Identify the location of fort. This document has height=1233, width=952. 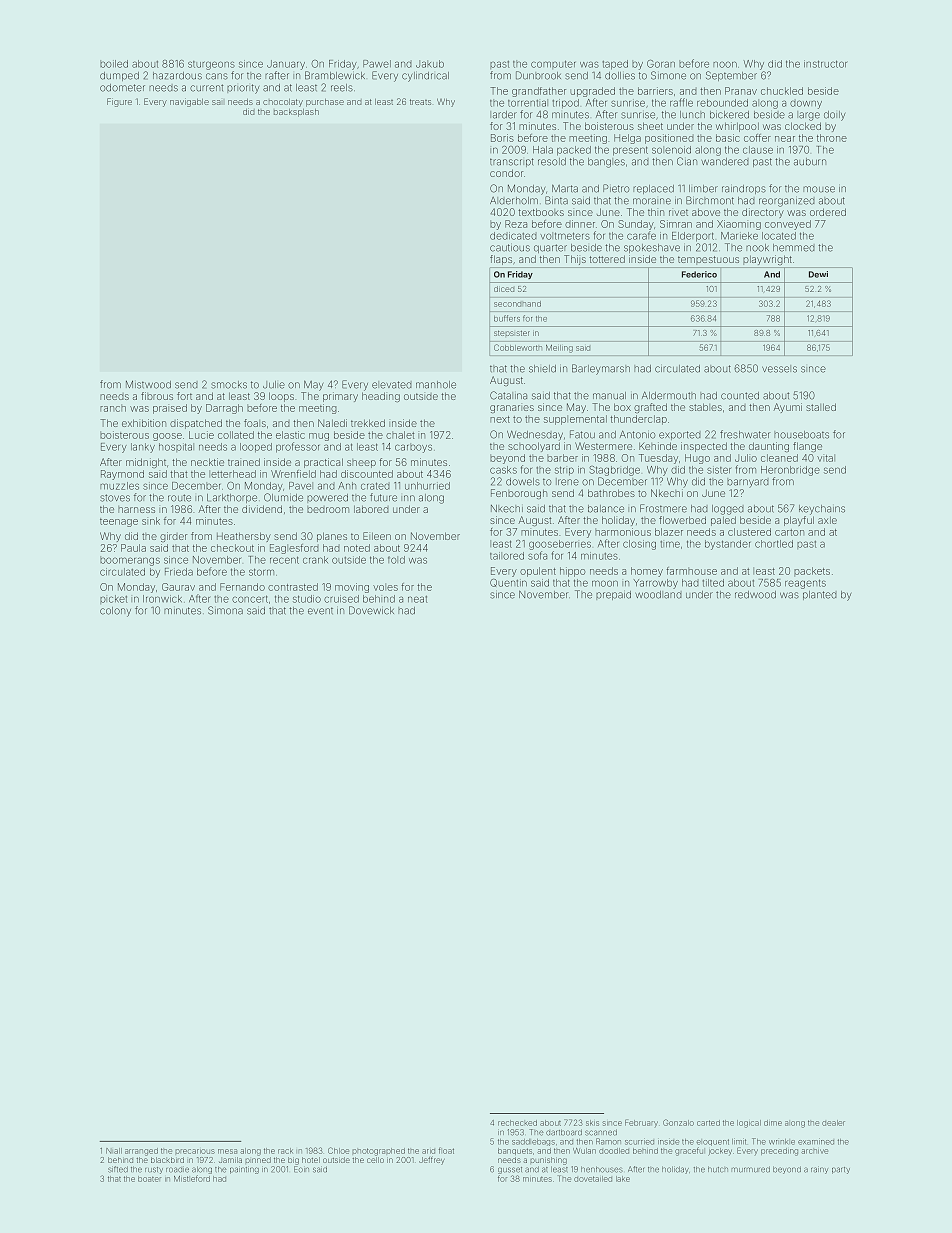
(184, 396).
